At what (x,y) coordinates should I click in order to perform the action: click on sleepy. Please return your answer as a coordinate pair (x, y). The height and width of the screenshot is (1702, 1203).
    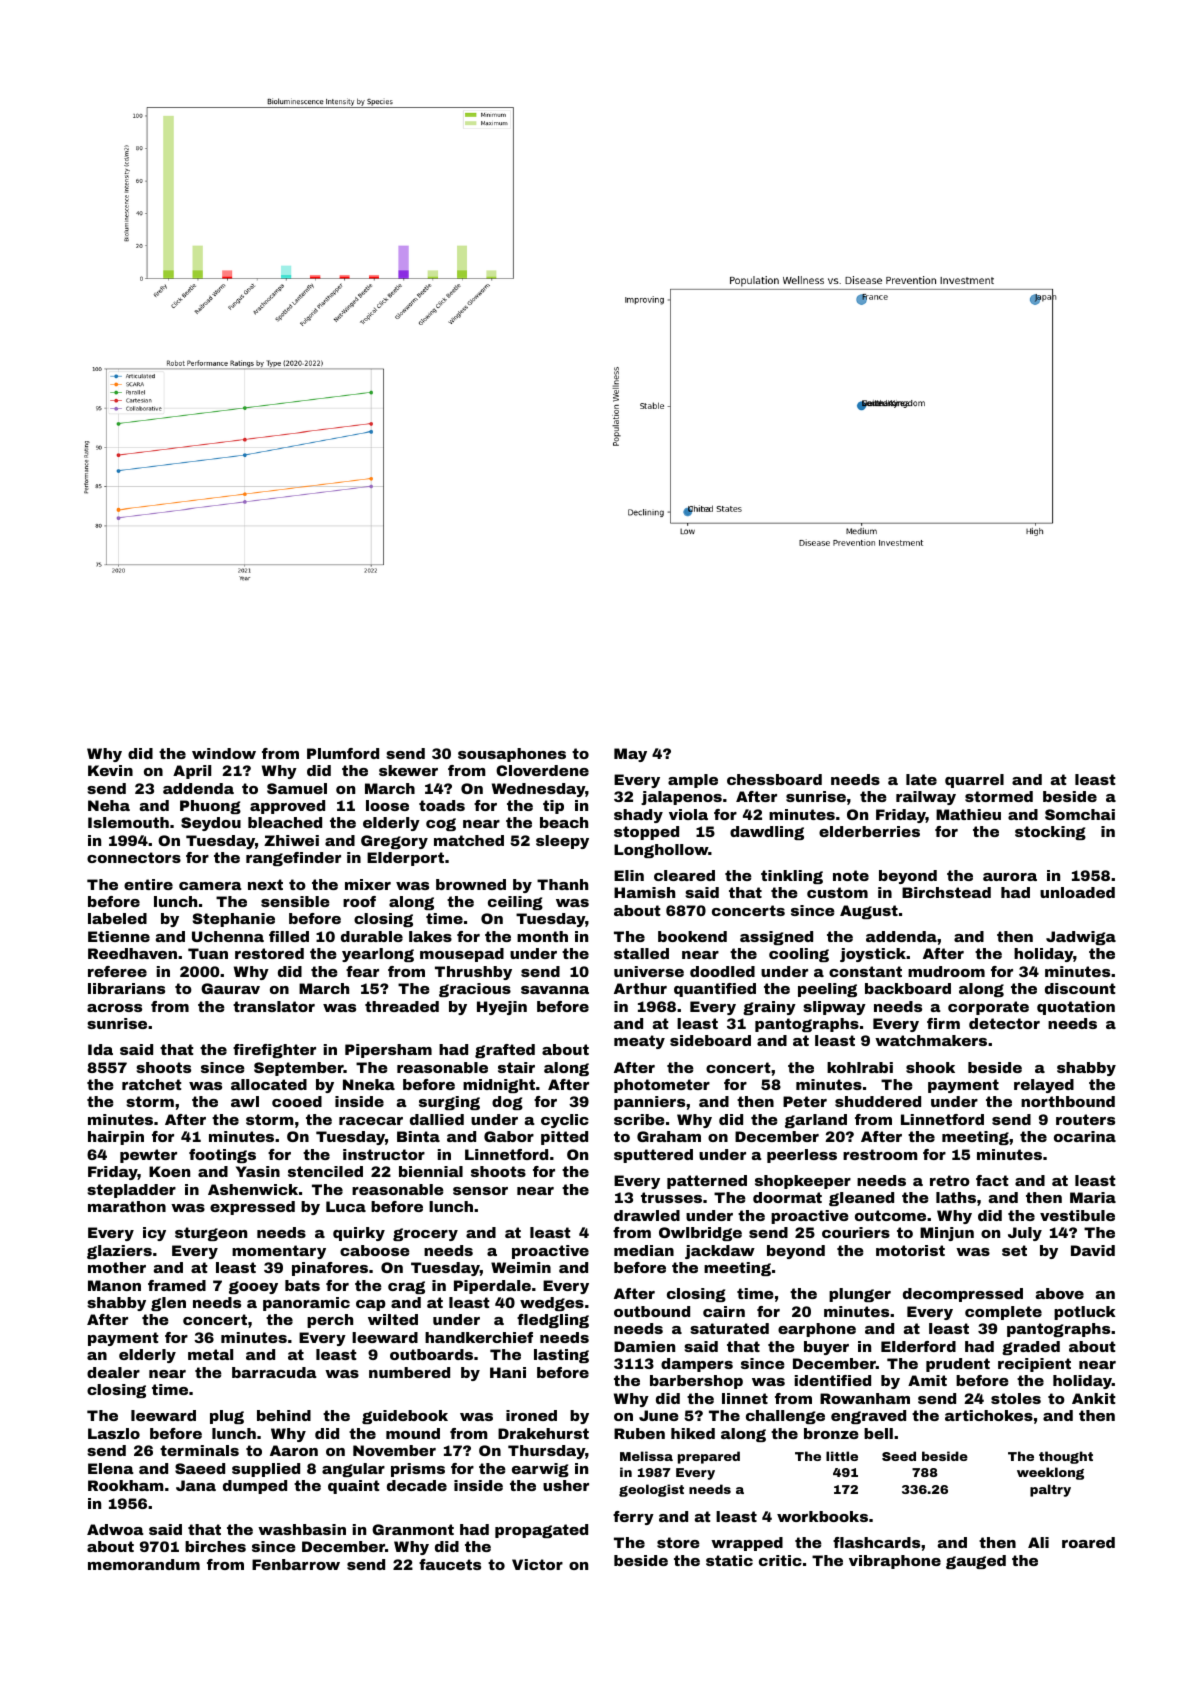
    Looking at the image, I should click on (562, 842).
